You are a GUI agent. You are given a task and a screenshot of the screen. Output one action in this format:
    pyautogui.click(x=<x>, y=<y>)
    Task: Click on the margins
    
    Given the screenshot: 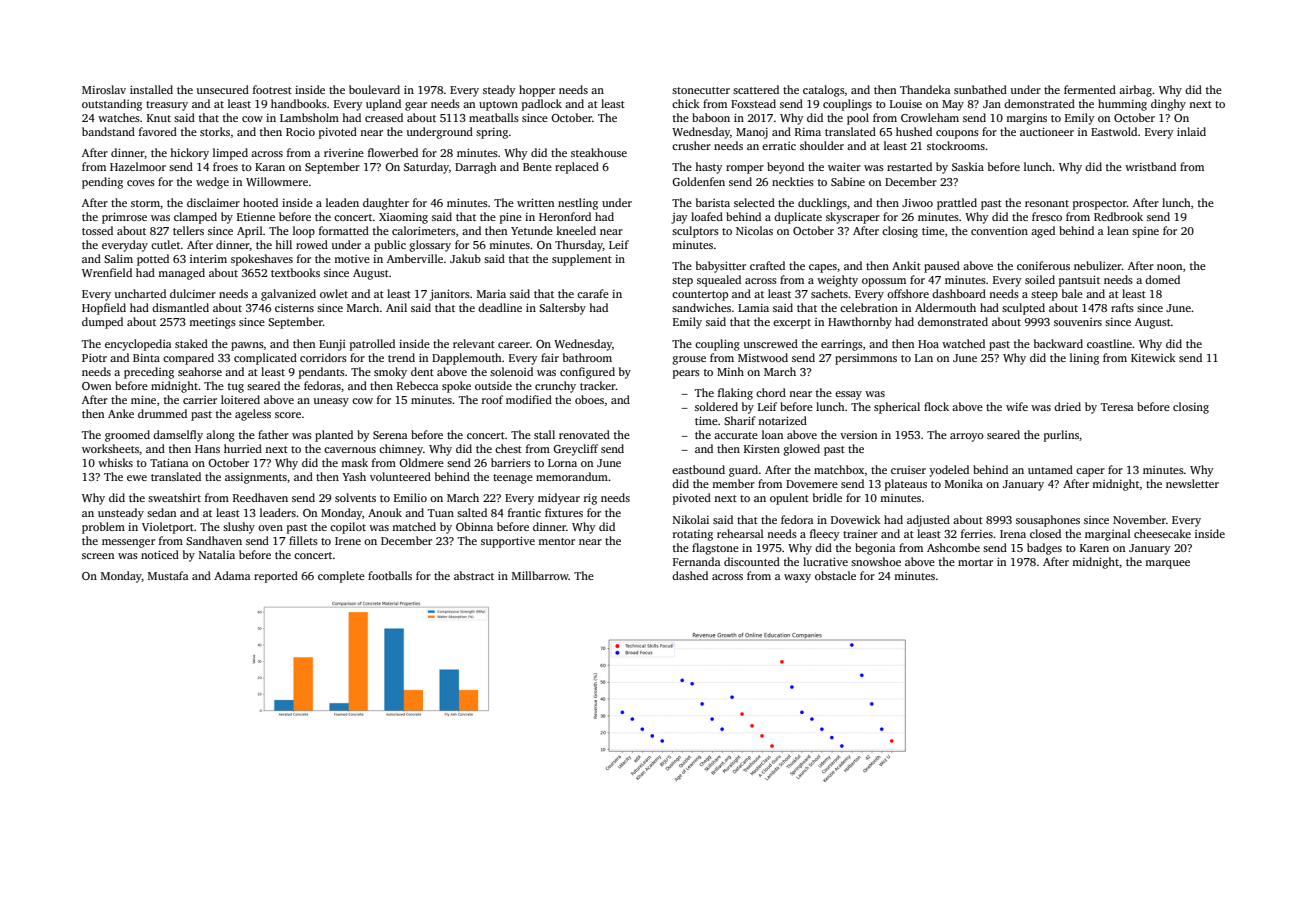 What is the action you would take?
    pyautogui.click(x=1026, y=119)
